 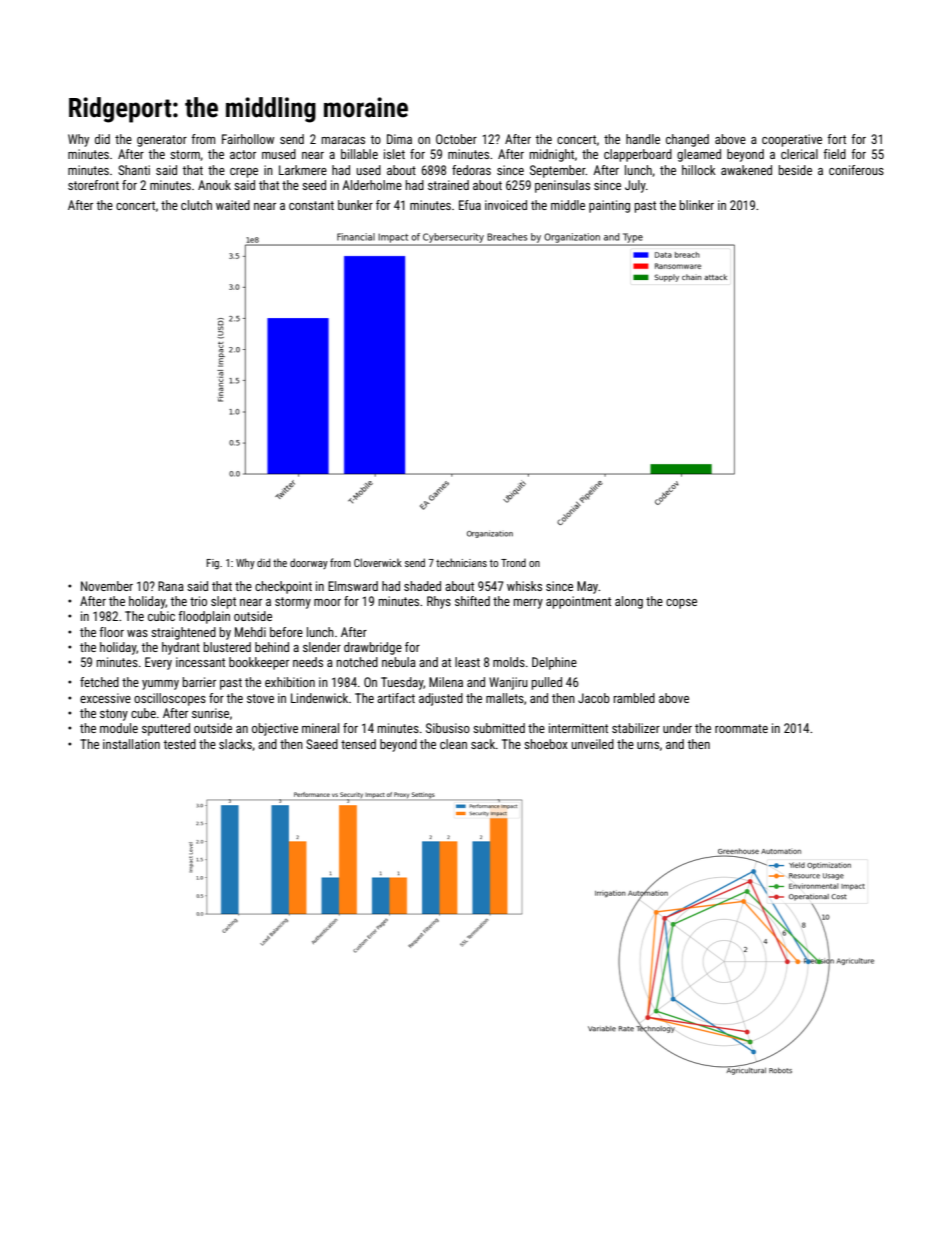 What do you see at coordinates (171, 586) in the screenshot?
I see `Rana` at bounding box center [171, 586].
